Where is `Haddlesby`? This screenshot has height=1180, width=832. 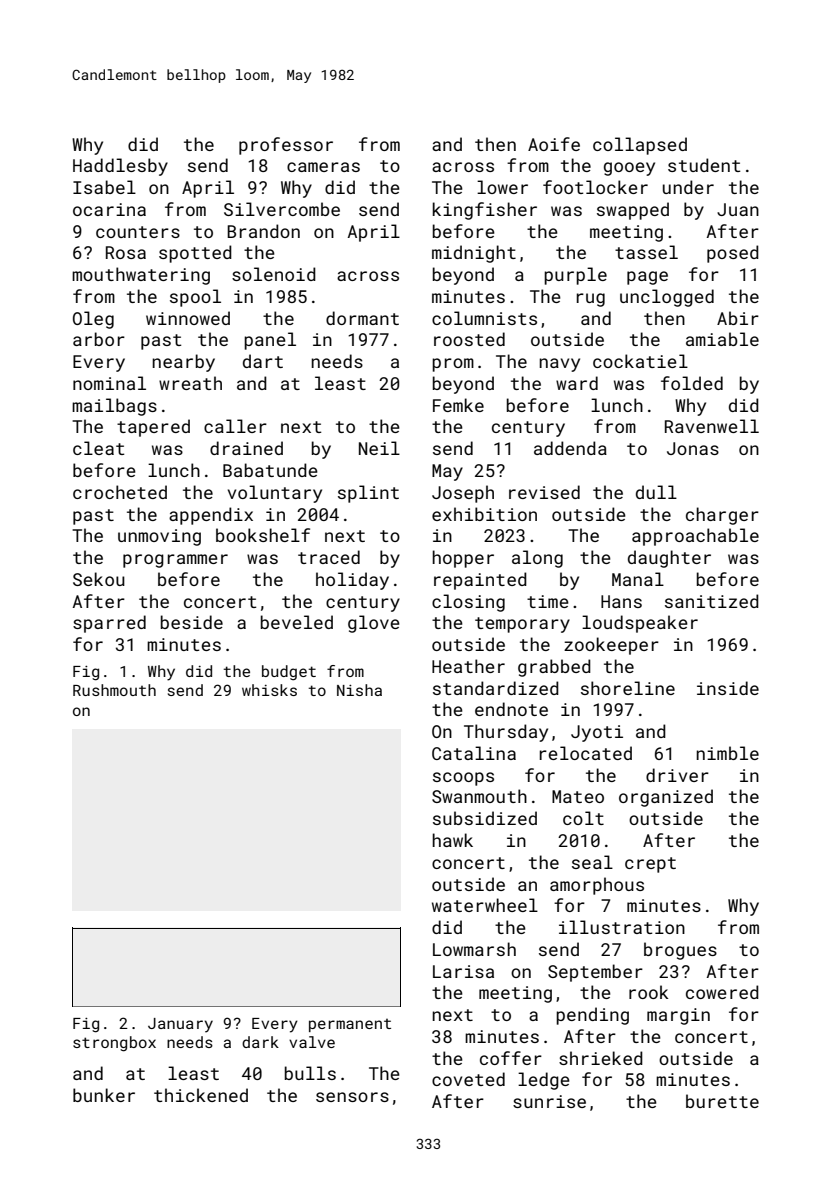 Haddlesby is located at coordinates (120, 167).
